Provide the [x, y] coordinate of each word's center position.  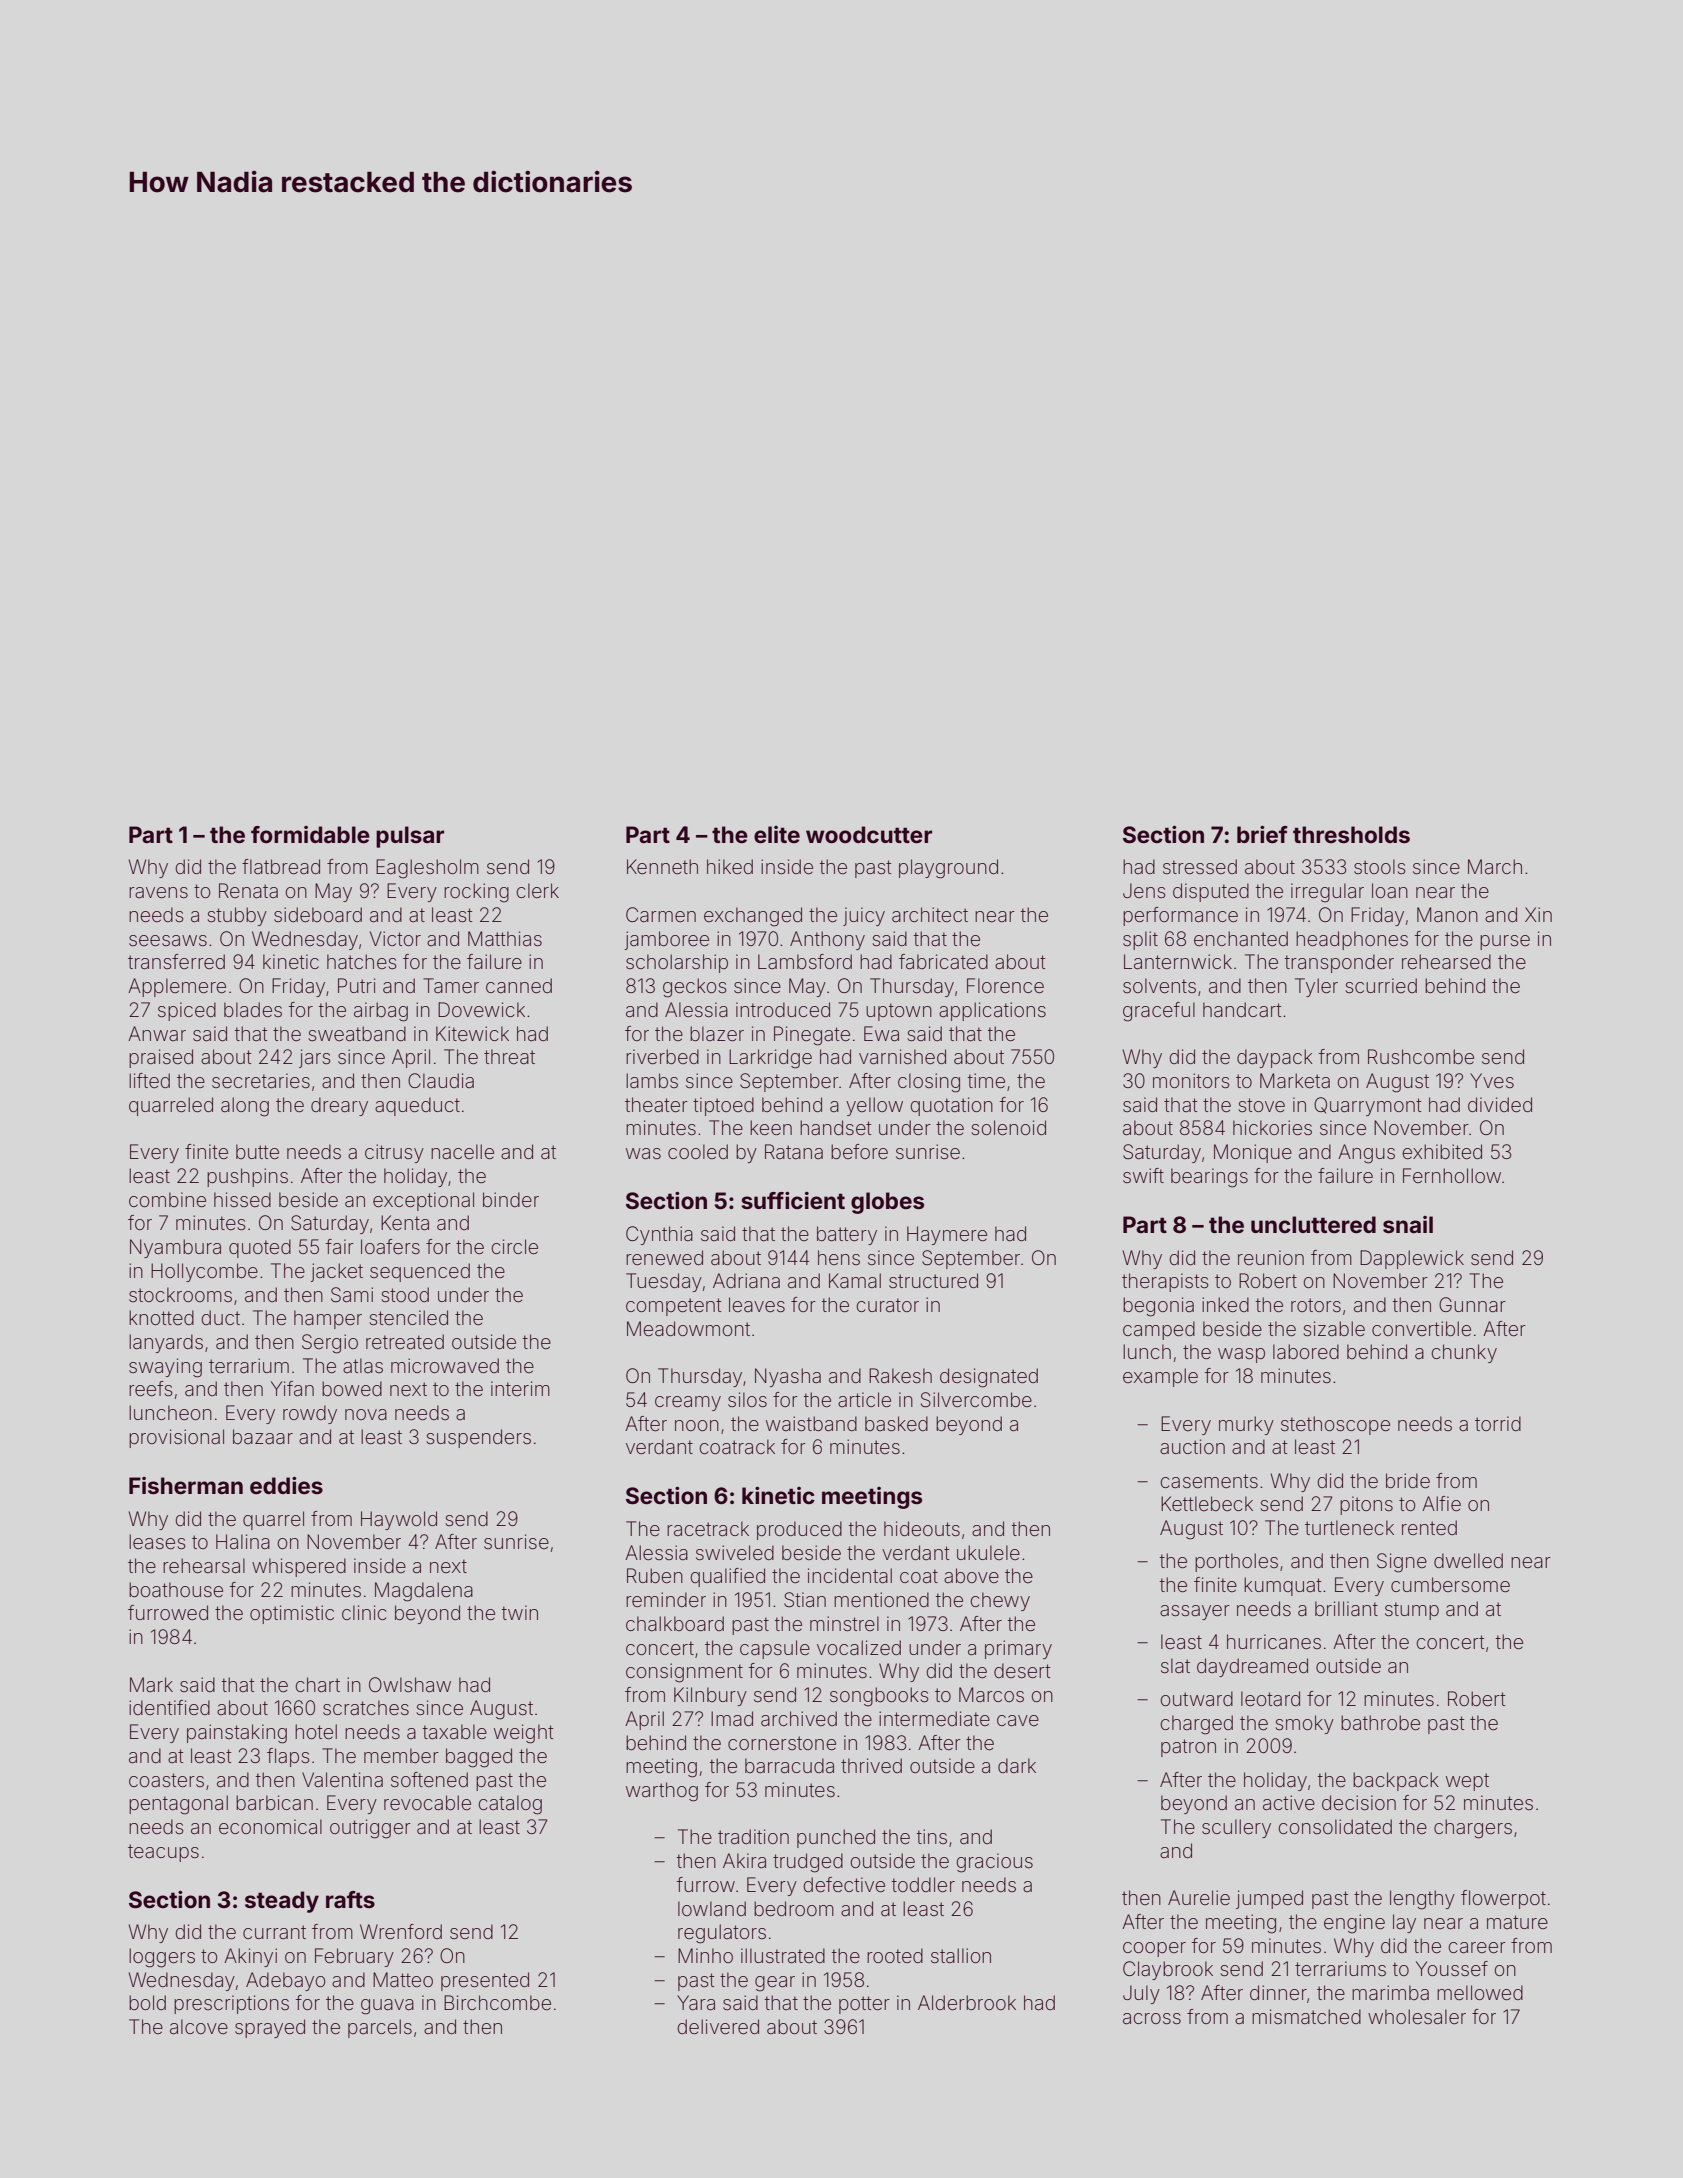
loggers [162, 1958]
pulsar [410, 837]
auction [1192, 1446]
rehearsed [1446, 961]
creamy [688, 1403]
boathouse [176, 1589]
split [1140, 940]
